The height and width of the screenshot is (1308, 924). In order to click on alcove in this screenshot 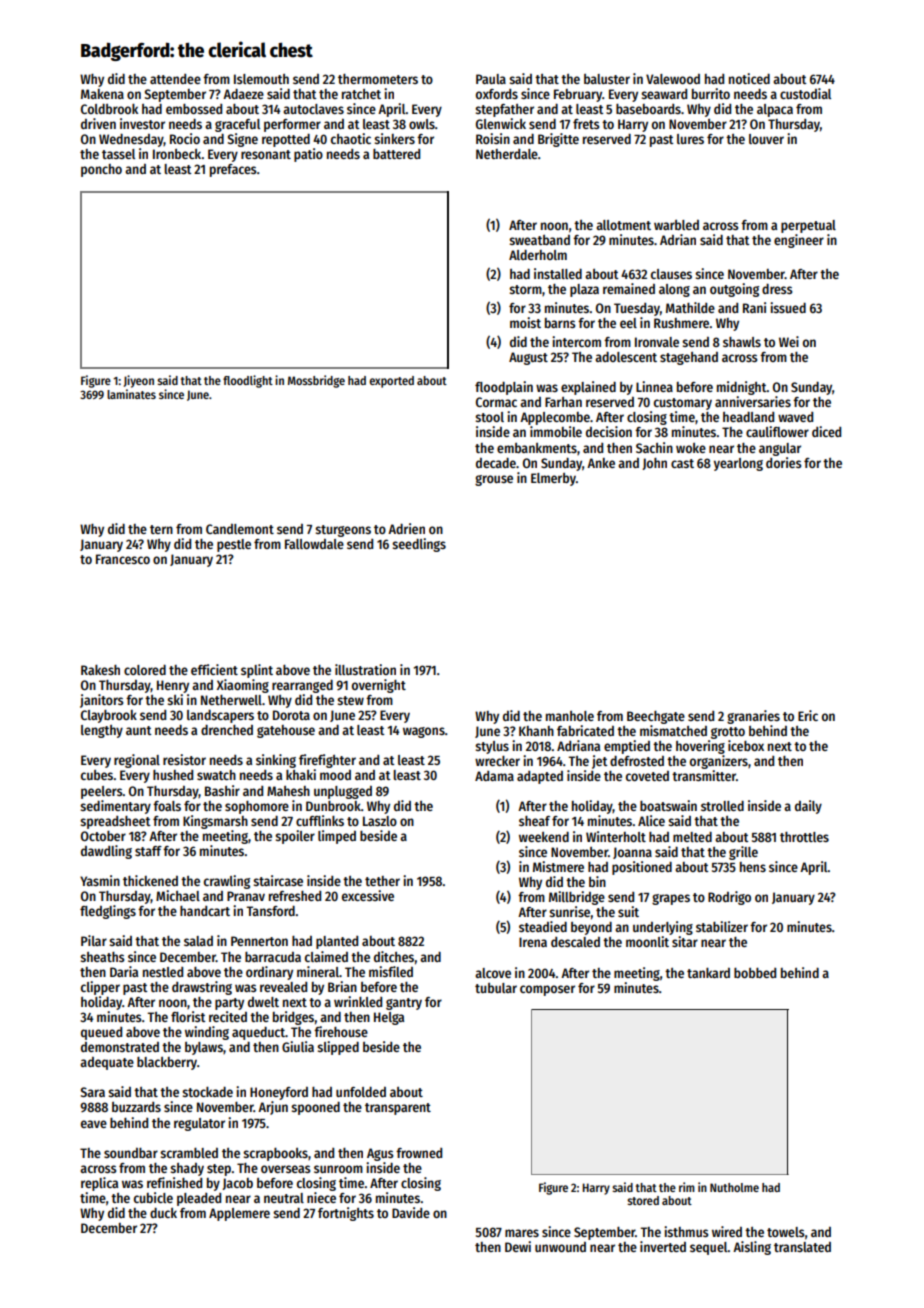, I will do `click(493, 973)`.
